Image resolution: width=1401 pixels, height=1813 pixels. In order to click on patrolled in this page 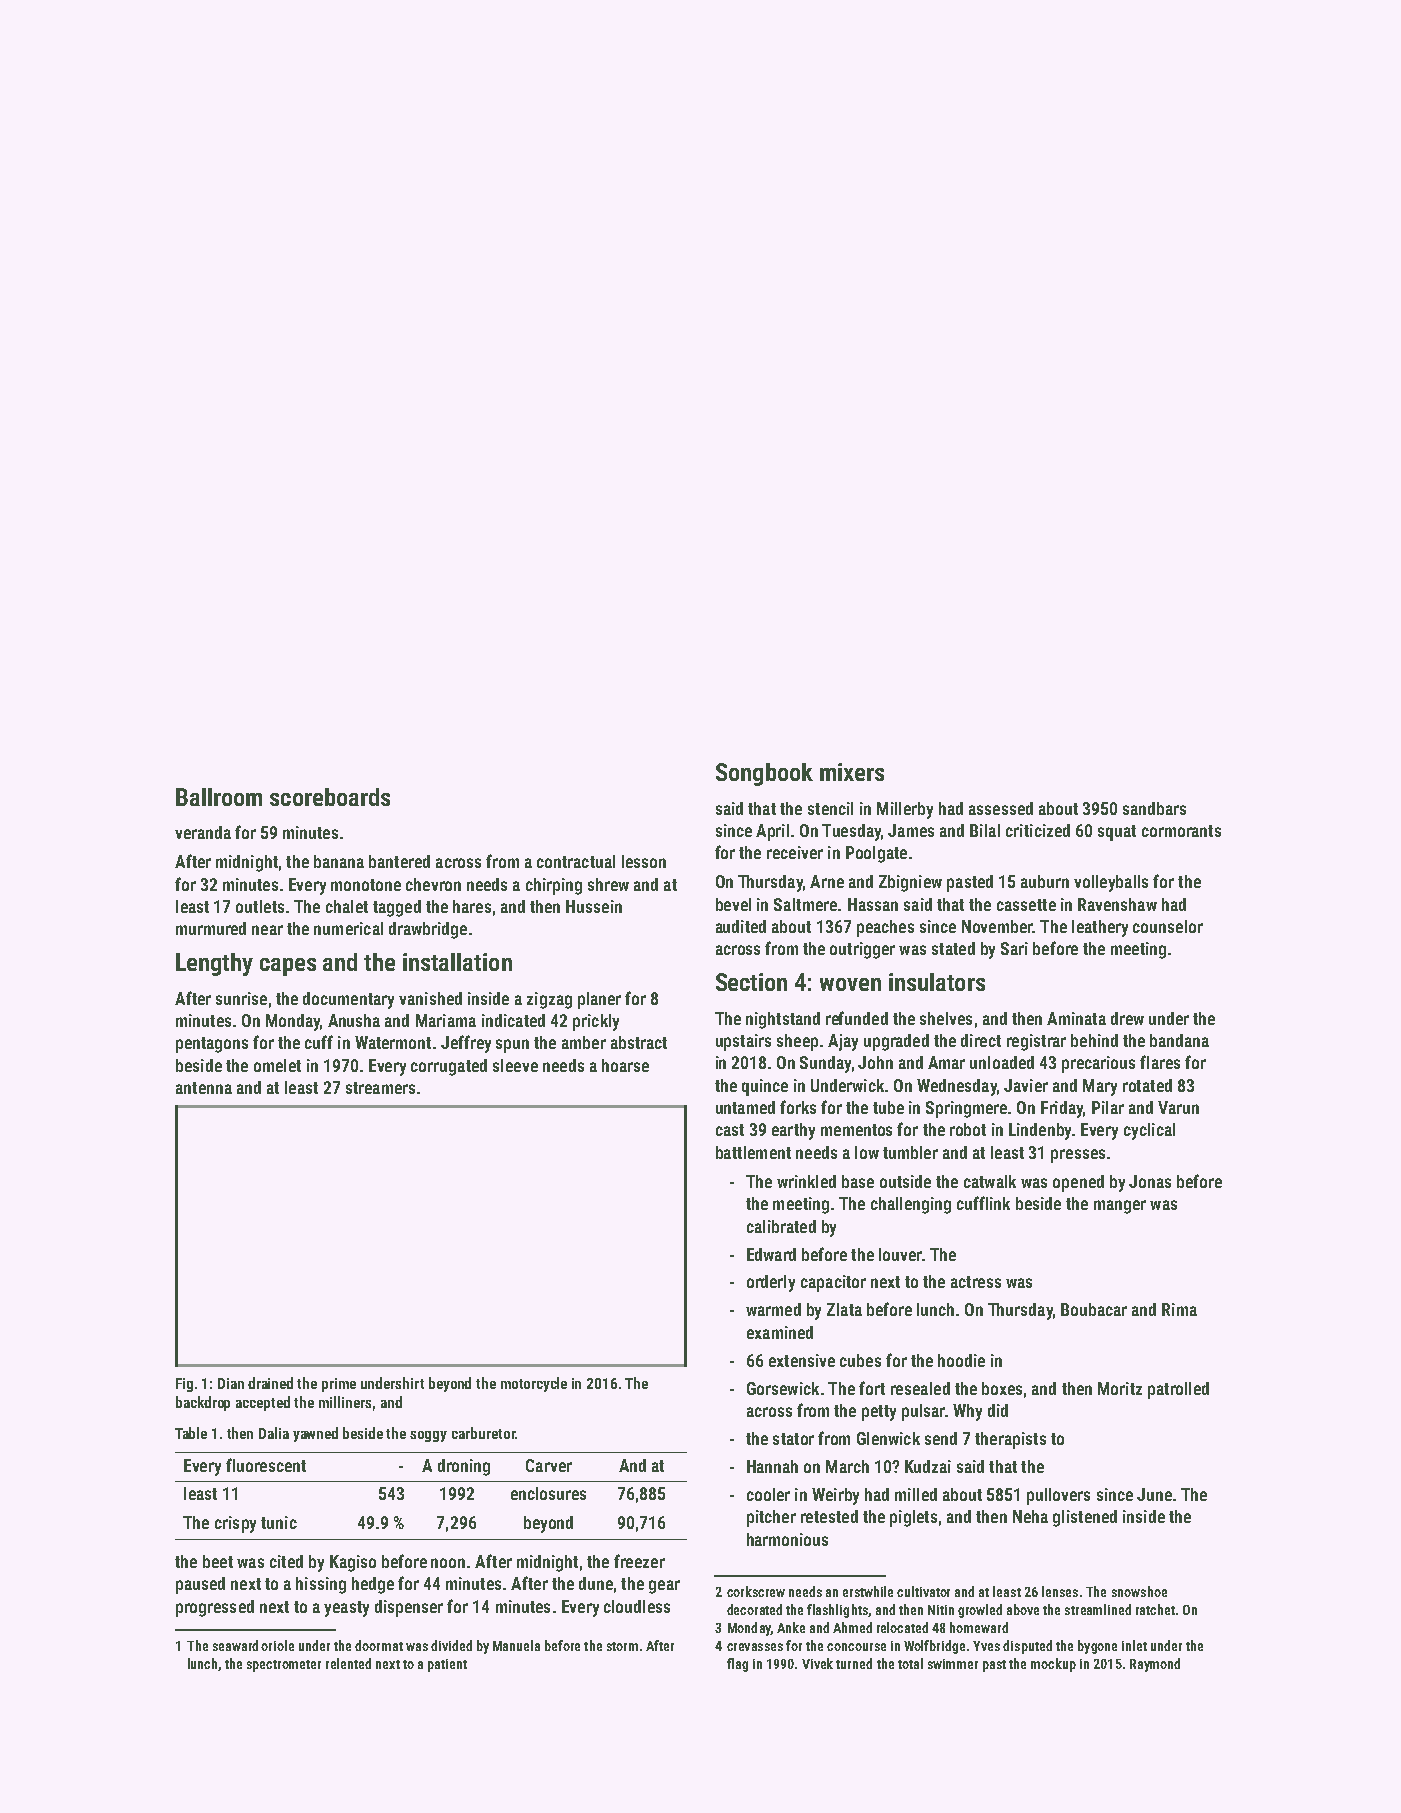, I will do `click(1178, 1390)`.
